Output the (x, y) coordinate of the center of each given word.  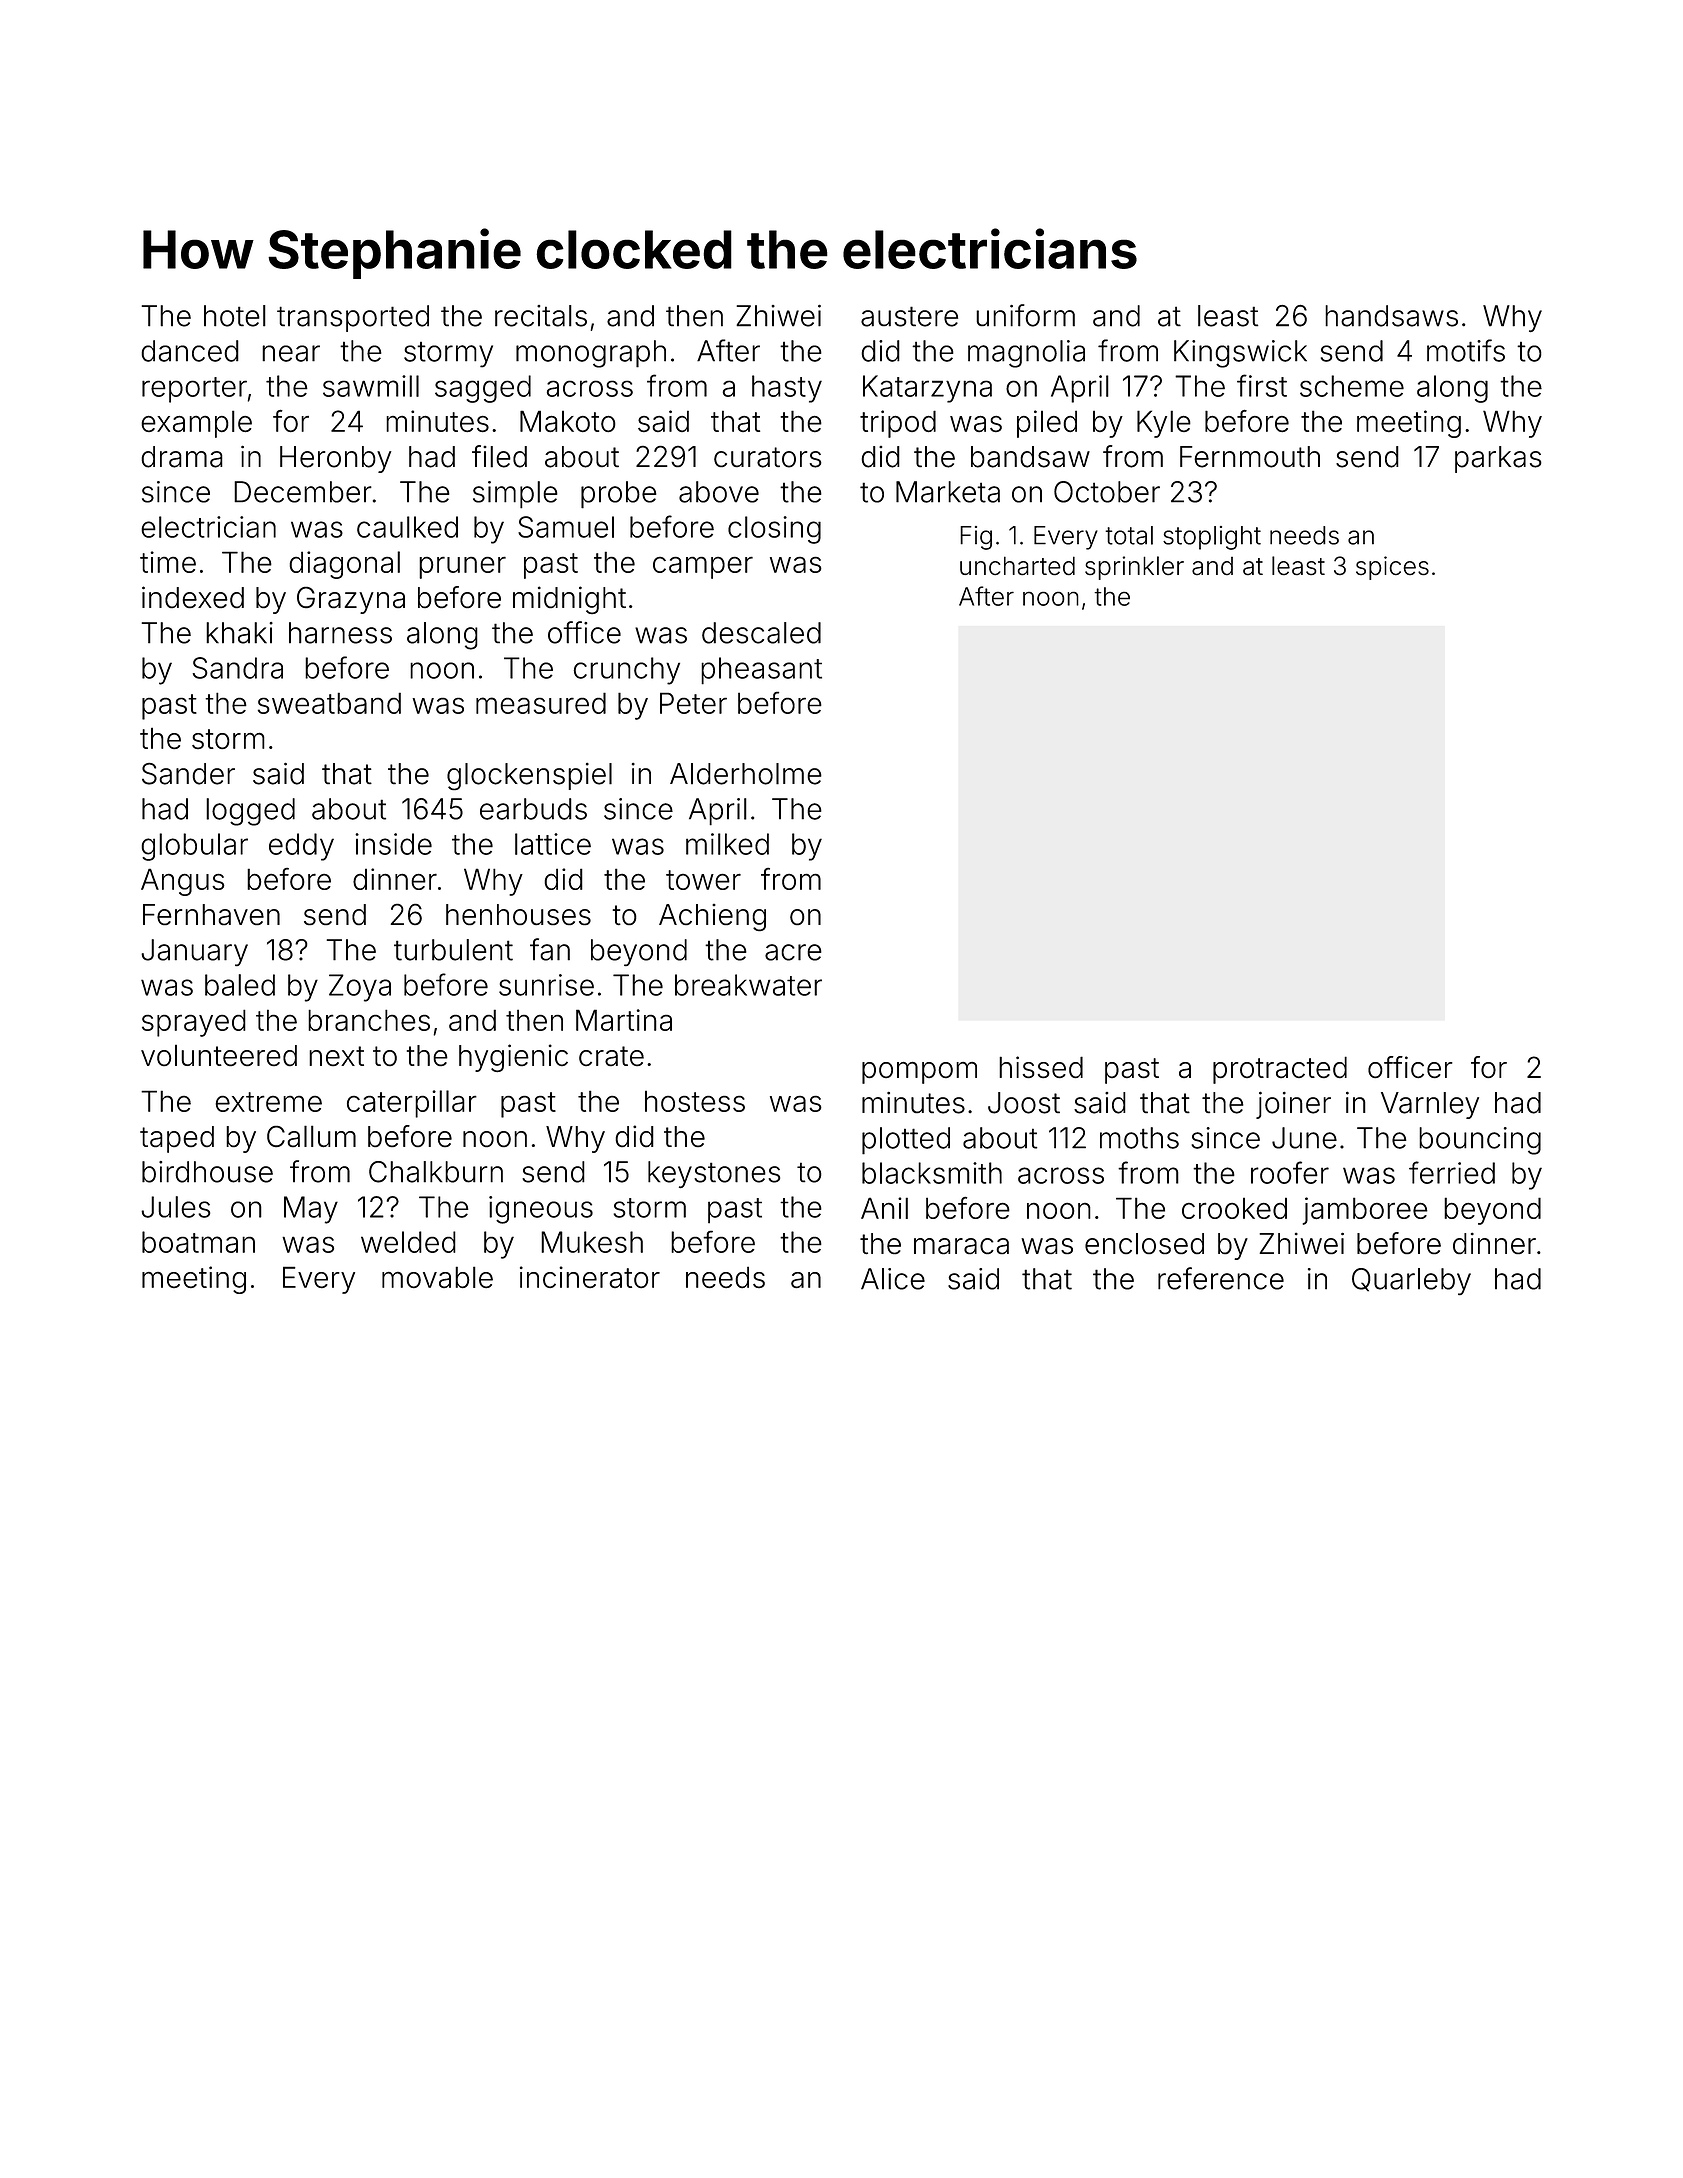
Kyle (1164, 424)
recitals (541, 316)
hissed (1041, 1067)
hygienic (513, 1058)
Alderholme (746, 774)
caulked (407, 527)
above (719, 492)
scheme (1352, 386)
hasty (787, 389)
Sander (188, 774)
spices (1392, 568)
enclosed (1144, 1243)
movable (437, 1277)
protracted (1280, 1070)
